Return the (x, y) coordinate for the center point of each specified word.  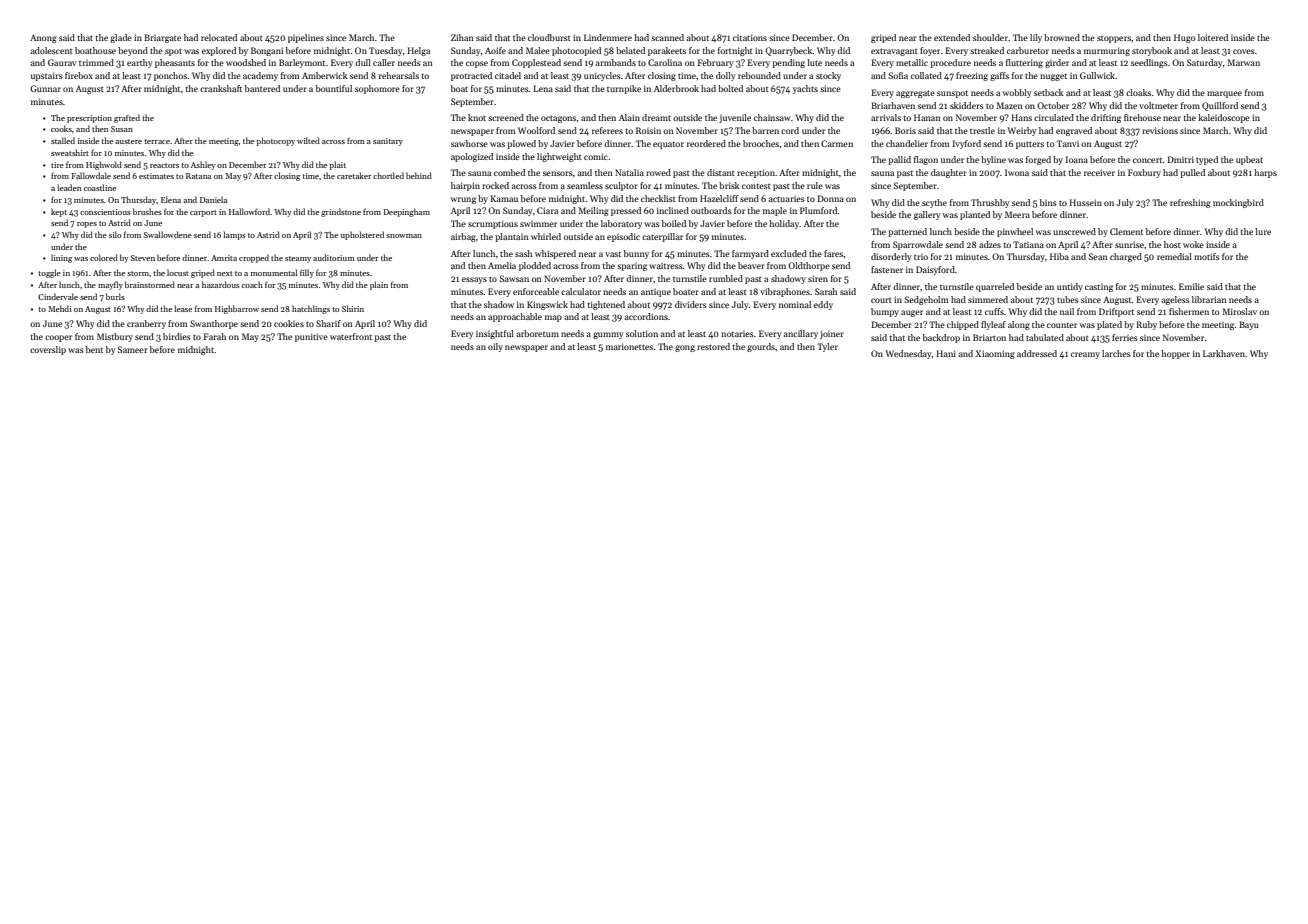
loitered (1213, 37)
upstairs (47, 76)
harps (1265, 173)
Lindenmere (608, 37)
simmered (988, 299)
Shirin (353, 308)
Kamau (504, 198)
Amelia (502, 265)
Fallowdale (91, 175)
